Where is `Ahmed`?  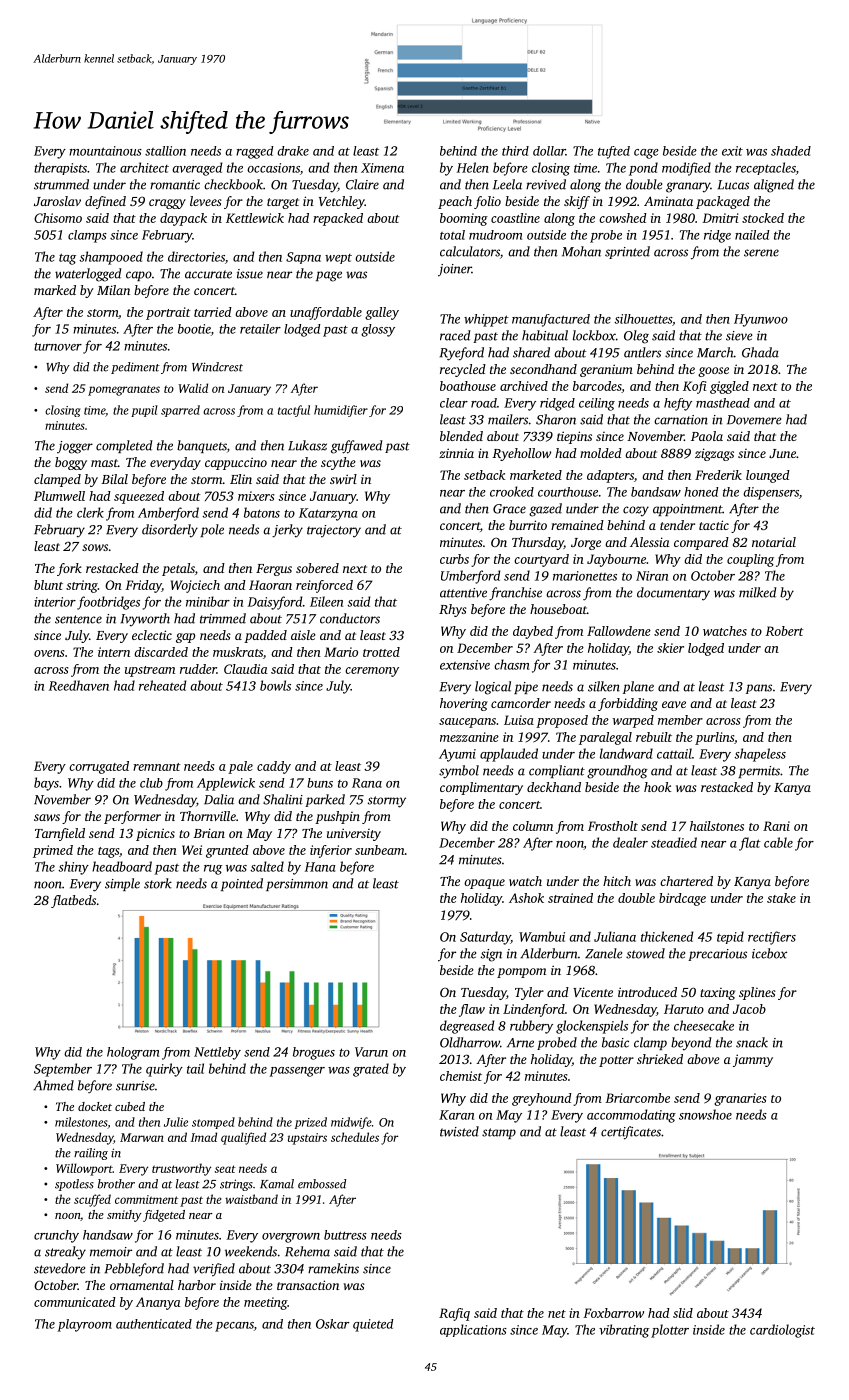
Ahmed is located at coordinates (54, 1085).
